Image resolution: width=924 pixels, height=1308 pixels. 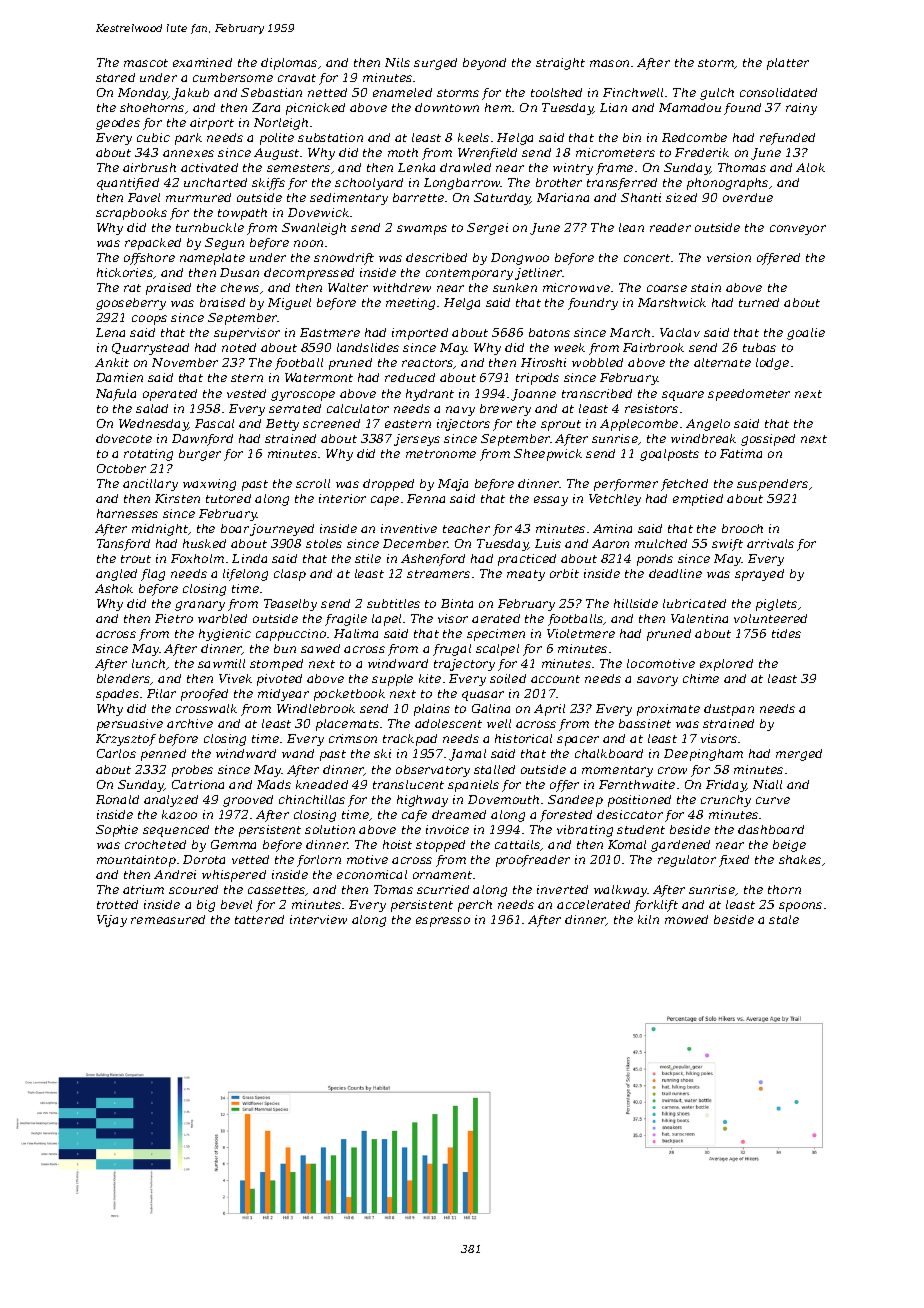 What do you see at coordinates (459, 814) in the screenshot?
I see `dreamed` at bounding box center [459, 814].
